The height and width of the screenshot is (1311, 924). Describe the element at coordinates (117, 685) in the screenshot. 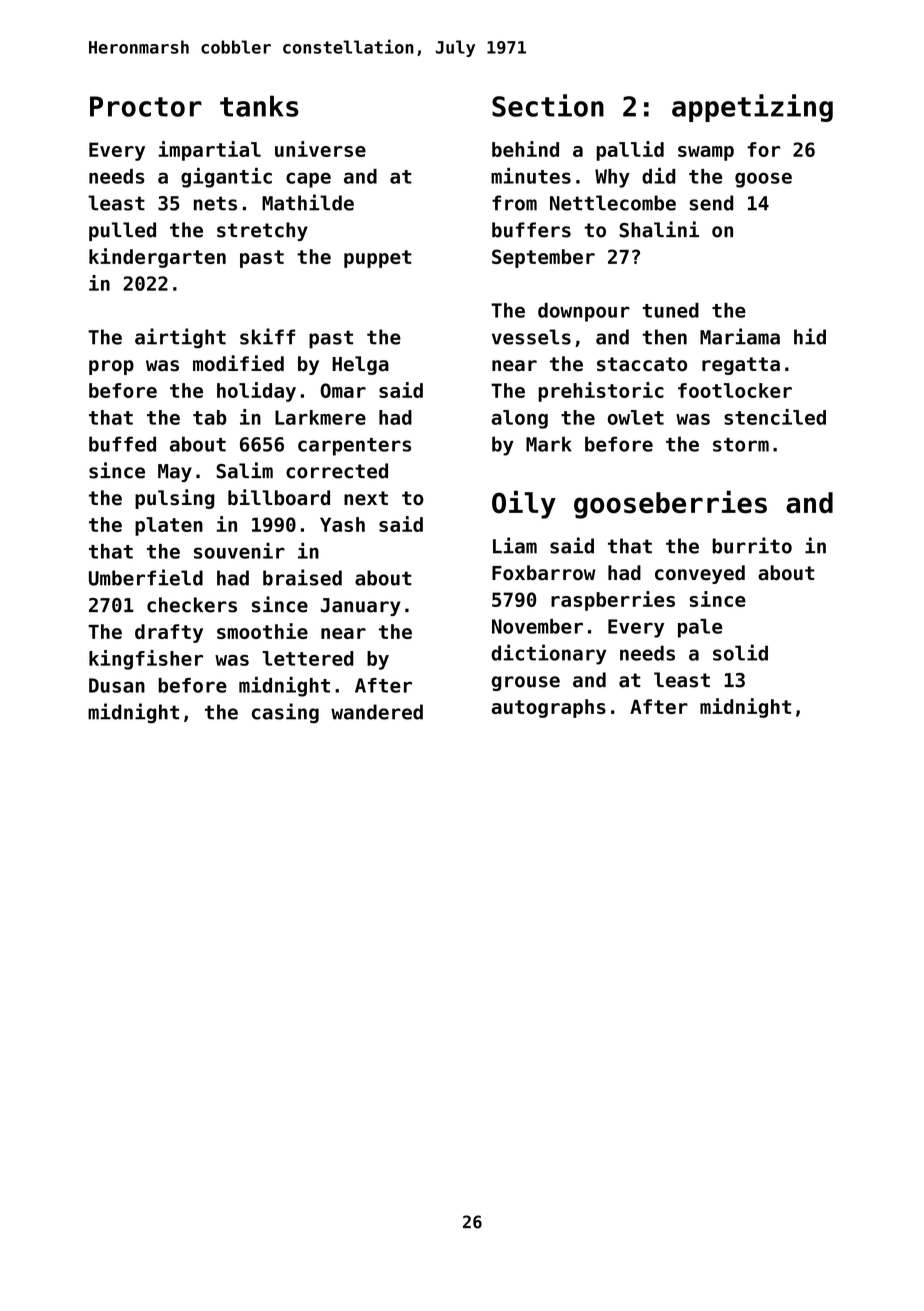

I see `Dusan` at that location.
